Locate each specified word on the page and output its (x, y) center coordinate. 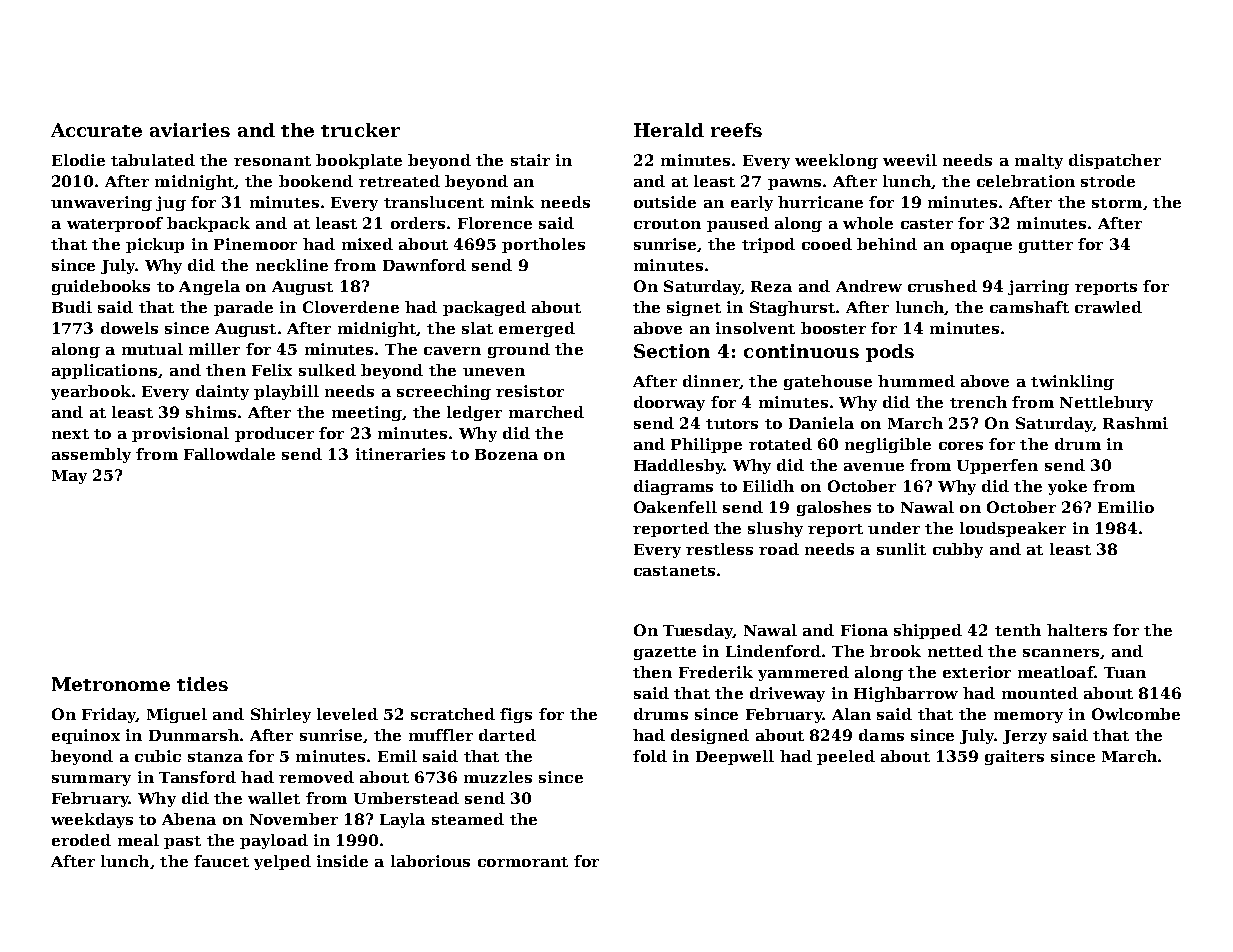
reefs (736, 130)
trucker (360, 130)
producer (274, 434)
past (182, 842)
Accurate (96, 130)
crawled (1108, 307)
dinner (711, 381)
